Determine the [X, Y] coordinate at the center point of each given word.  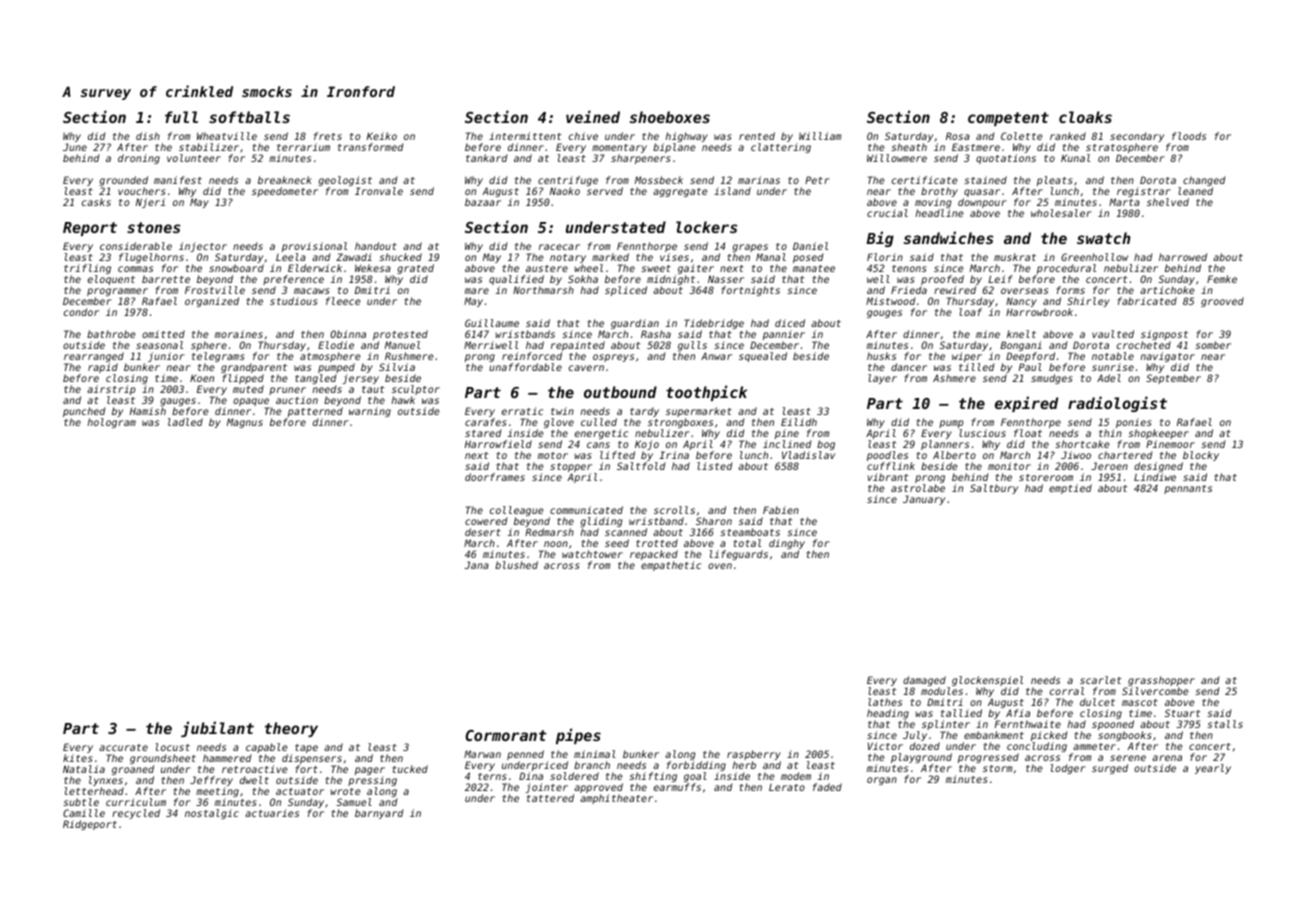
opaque [251, 402]
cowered [486, 521]
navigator [1168, 357]
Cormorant [506, 735]
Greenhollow [1094, 257]
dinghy [787, 544]
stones [153, 227]
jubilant [217, 729]
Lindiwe [1155, 477]
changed [1204, 181]
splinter [946, 725]
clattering [781, 148]
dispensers [312, 759]
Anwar [716, 356]
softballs [249, 117]
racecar [559, 247]
